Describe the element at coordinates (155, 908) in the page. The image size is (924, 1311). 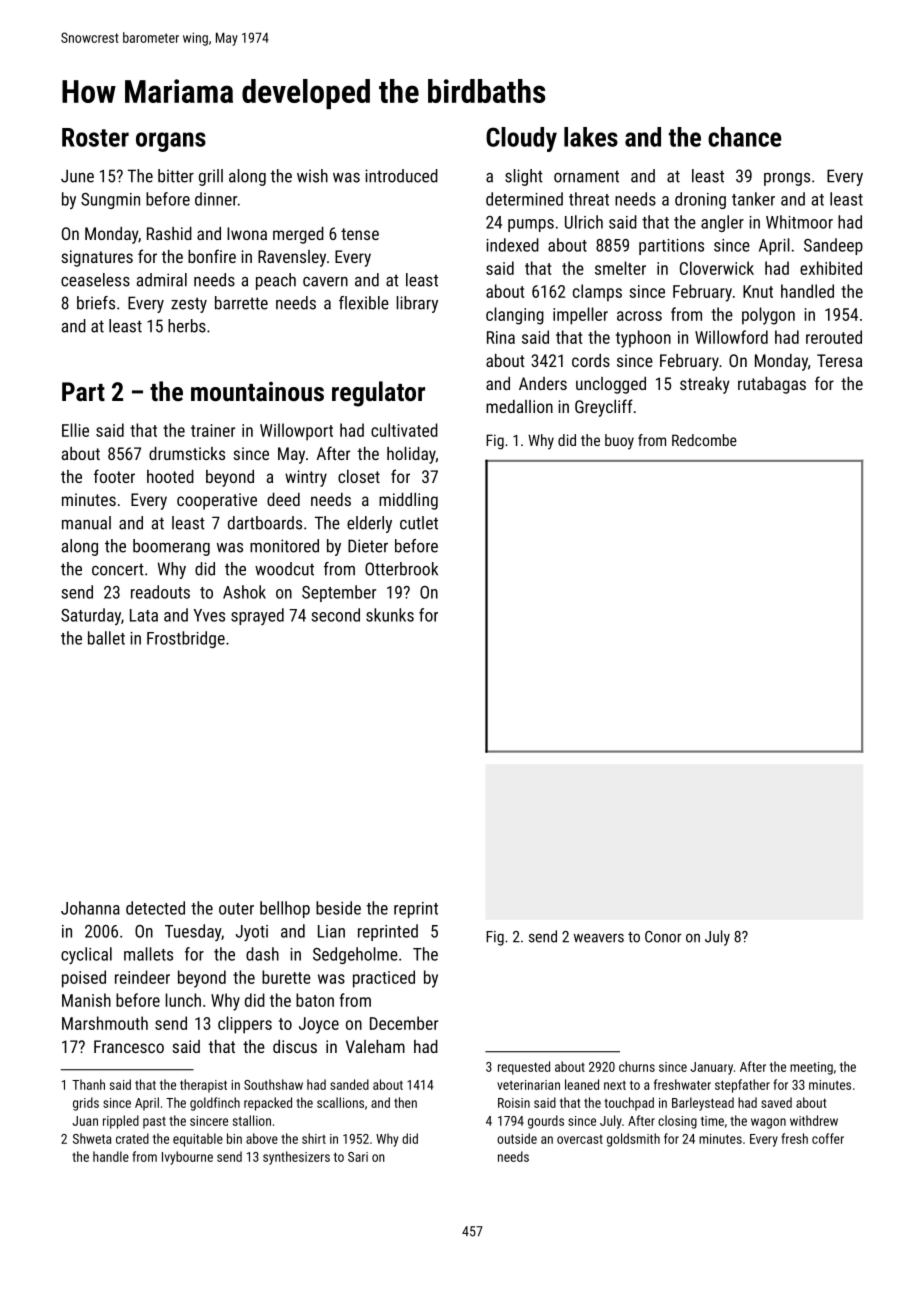
I see `detected` at that location.
